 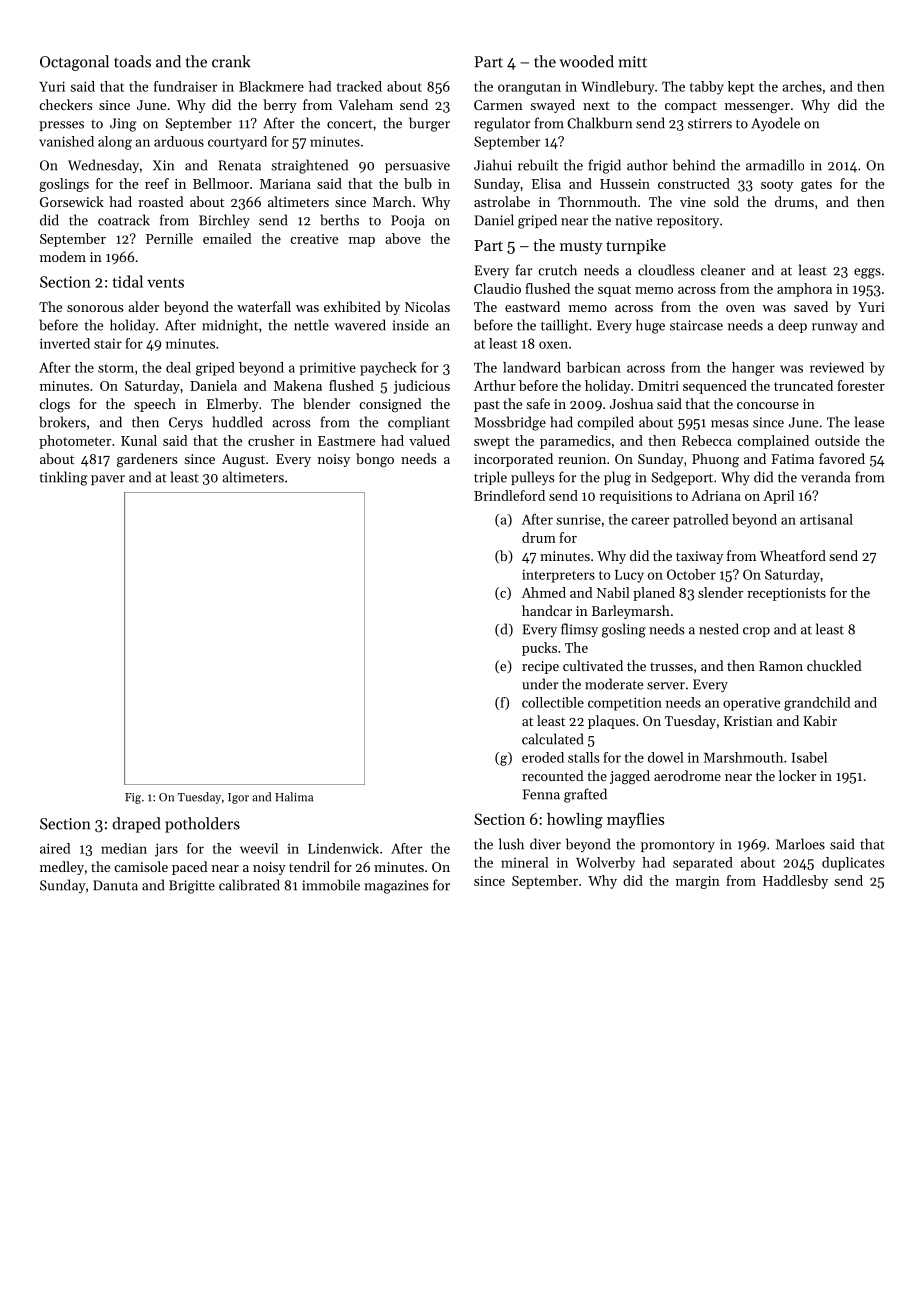 I want to click on kept, so click(x=741, y=88).
